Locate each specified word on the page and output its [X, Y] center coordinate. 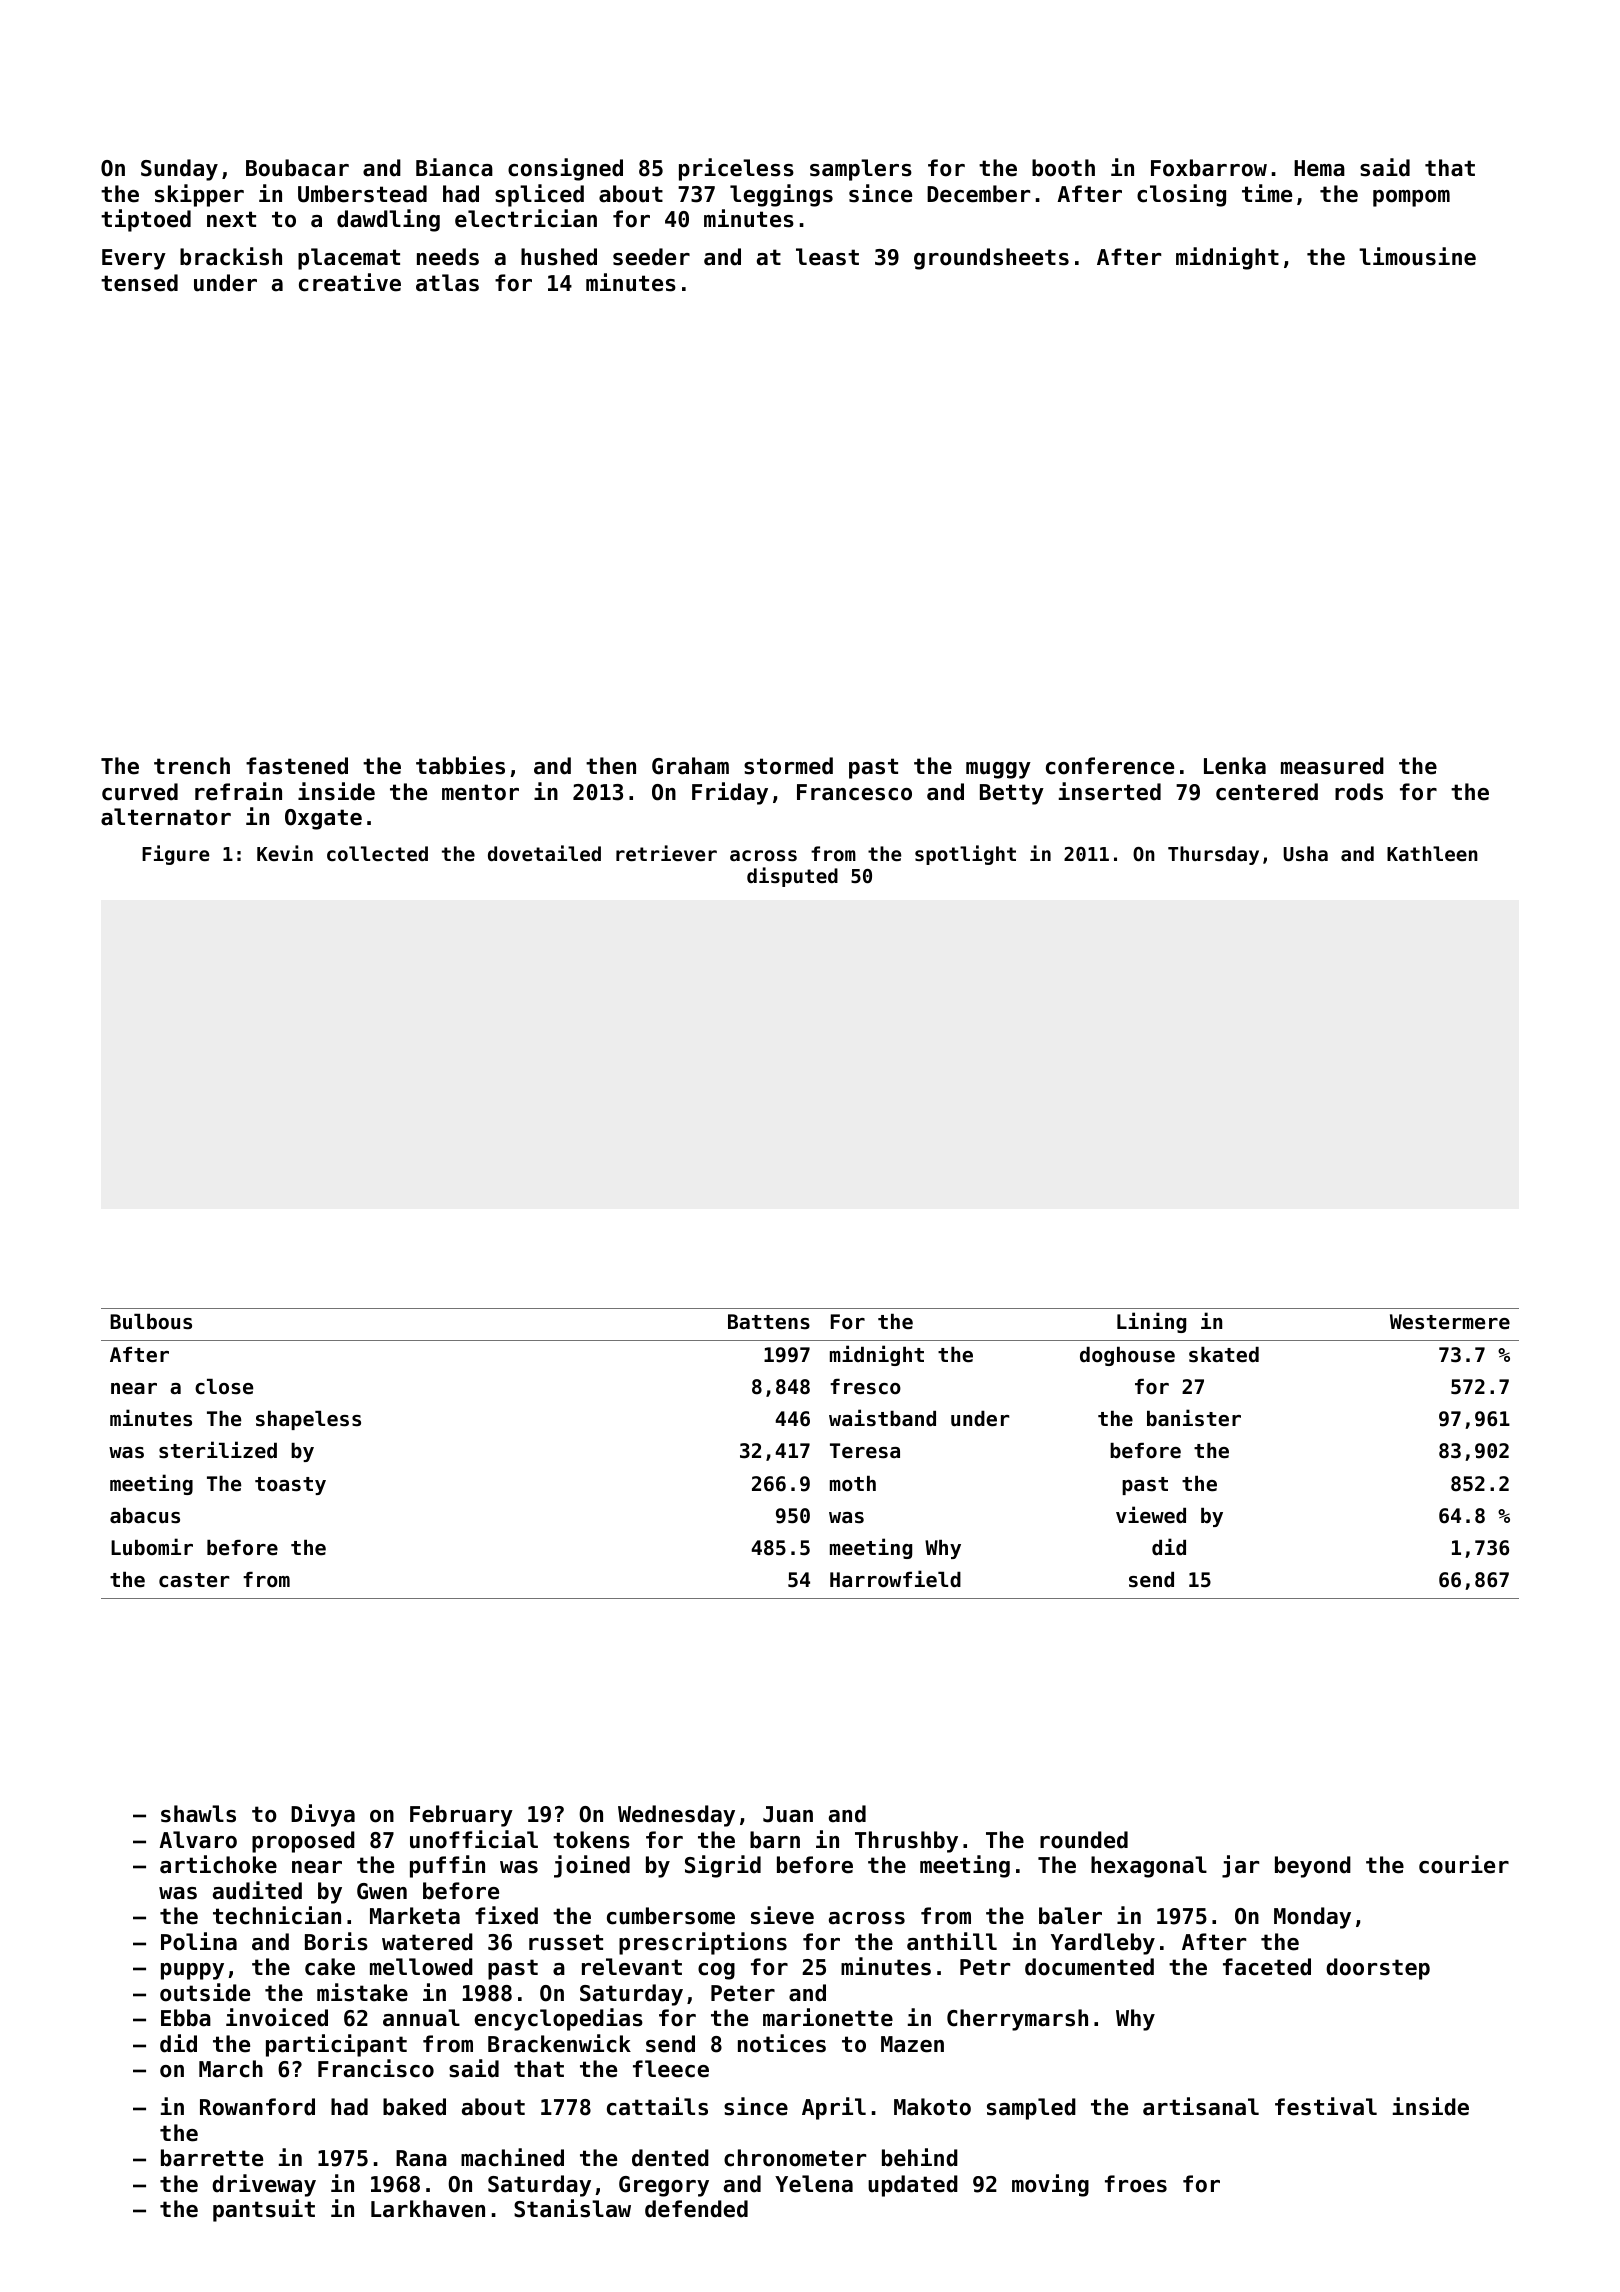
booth [1063, 168]
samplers [861, 170]
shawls [198, 1814]
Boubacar [297, 168]
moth [853, 1484]
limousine [1417, 256]
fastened [297, 766]
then [611, 766]
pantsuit [264, 2210]
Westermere [1450, 1322]
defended [696, 2209]
